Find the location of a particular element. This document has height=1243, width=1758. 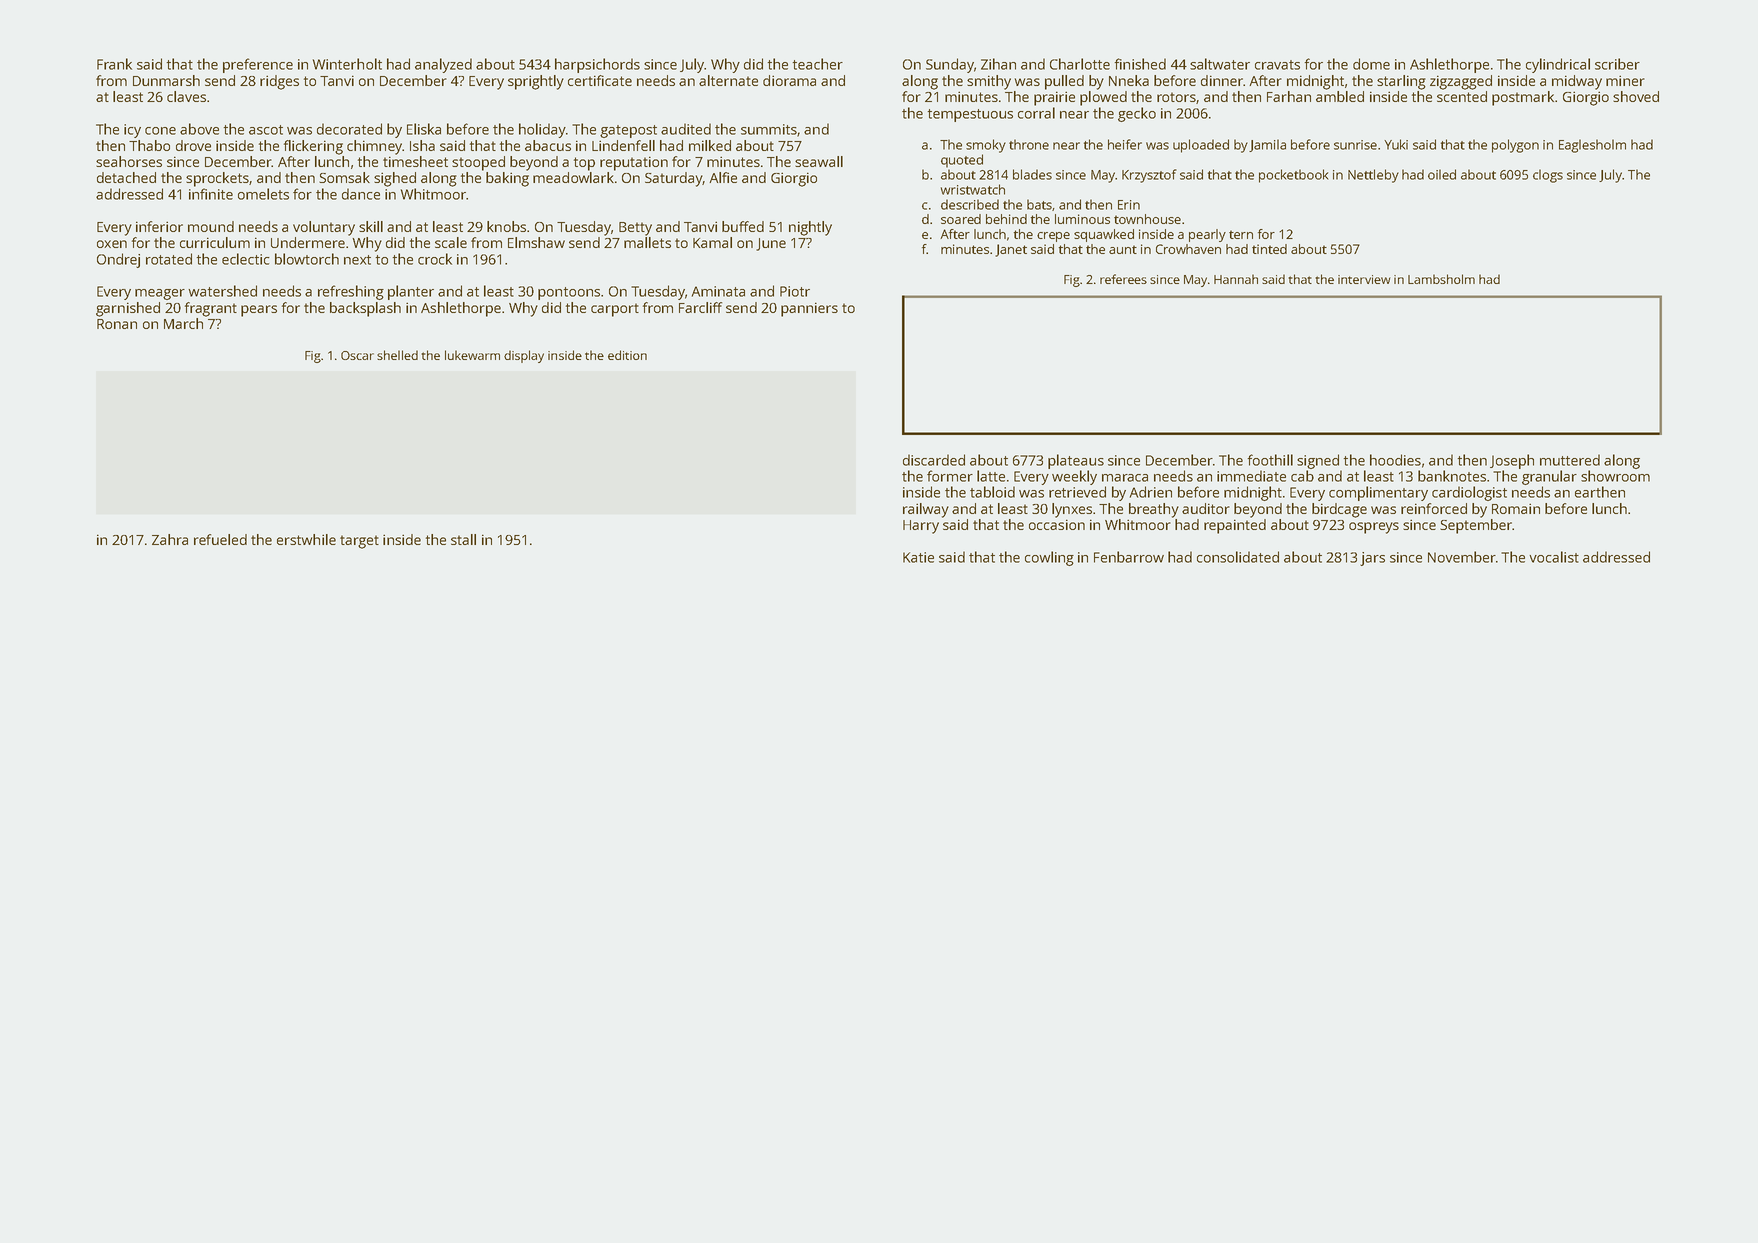

summits is located at coordinates (769, 129).
